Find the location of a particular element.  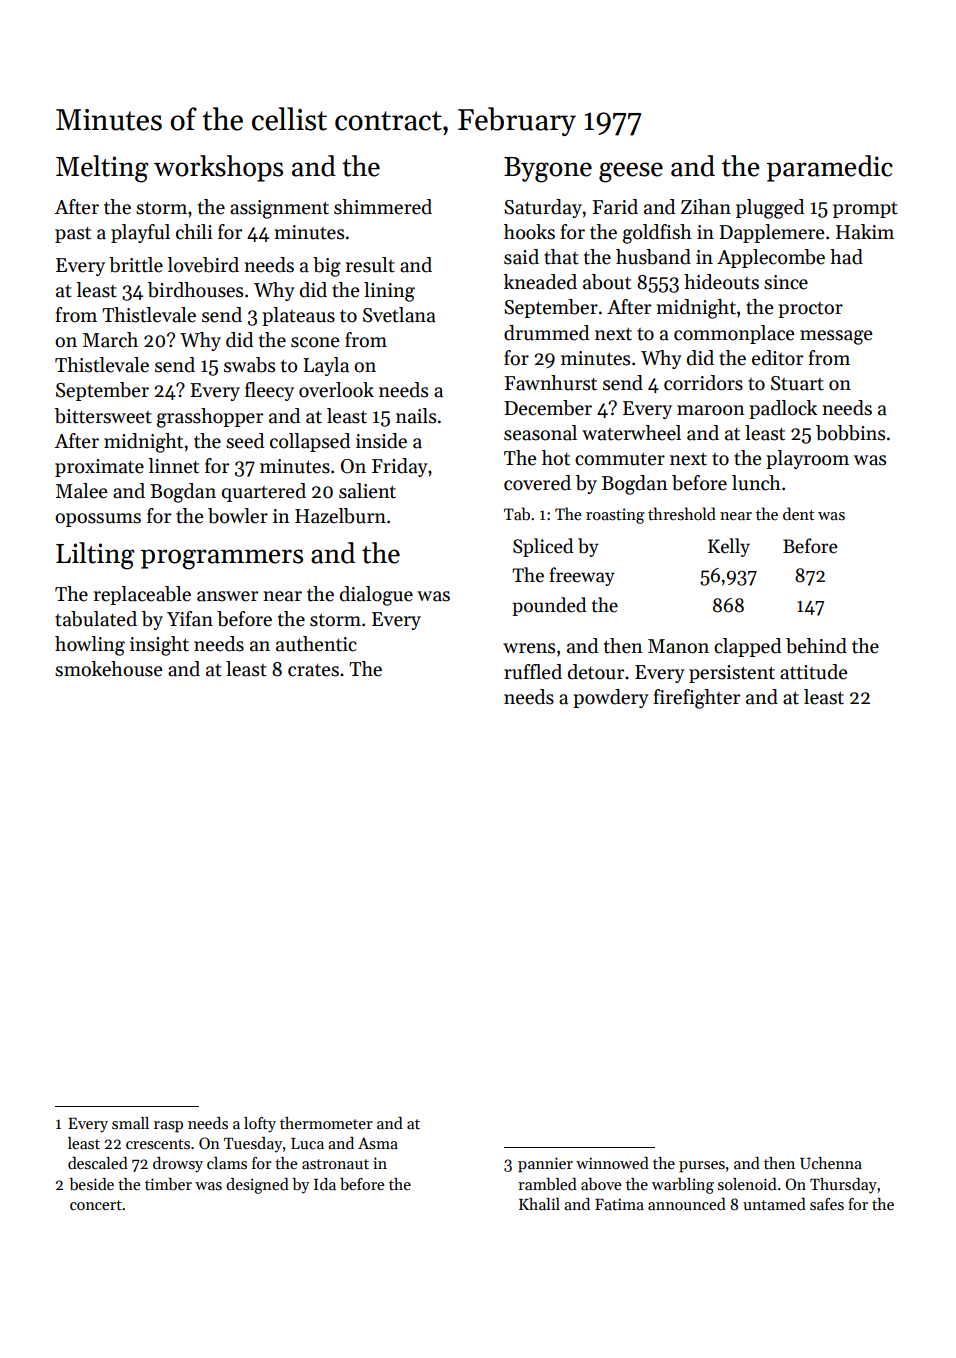

bobbins is located at coordinates (850, 433).
